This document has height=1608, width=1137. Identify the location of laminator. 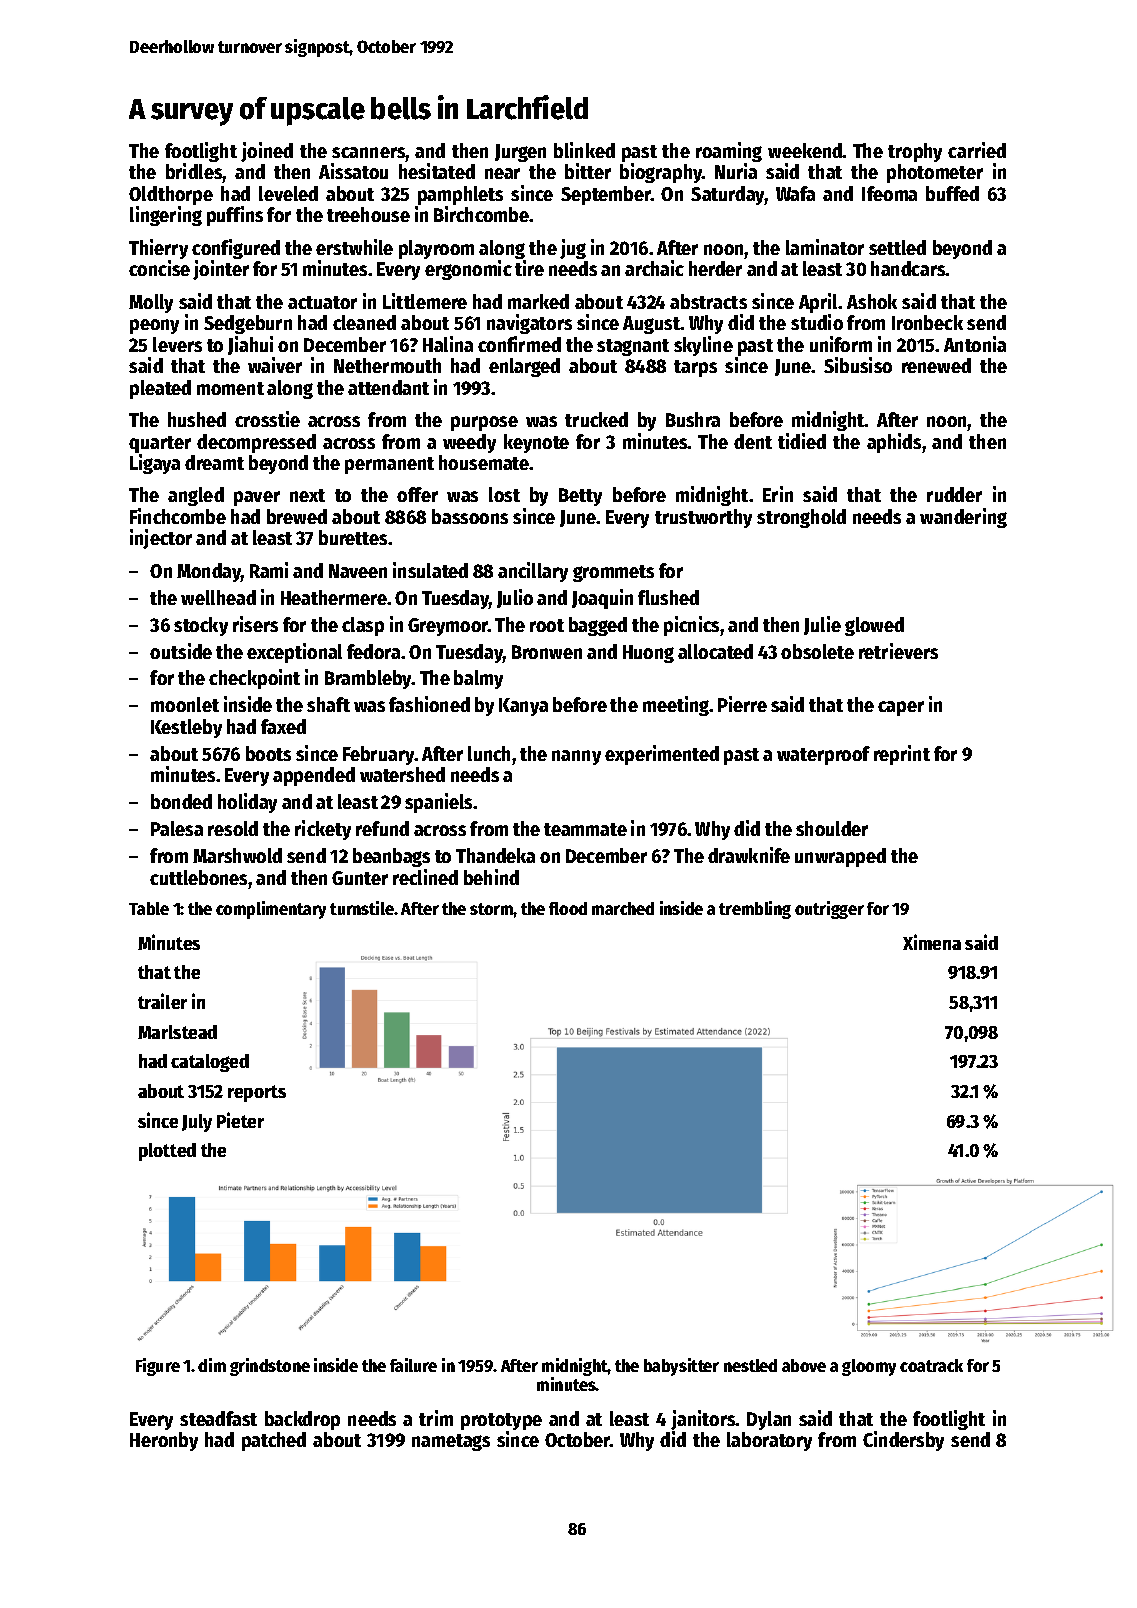
(825, 247).
